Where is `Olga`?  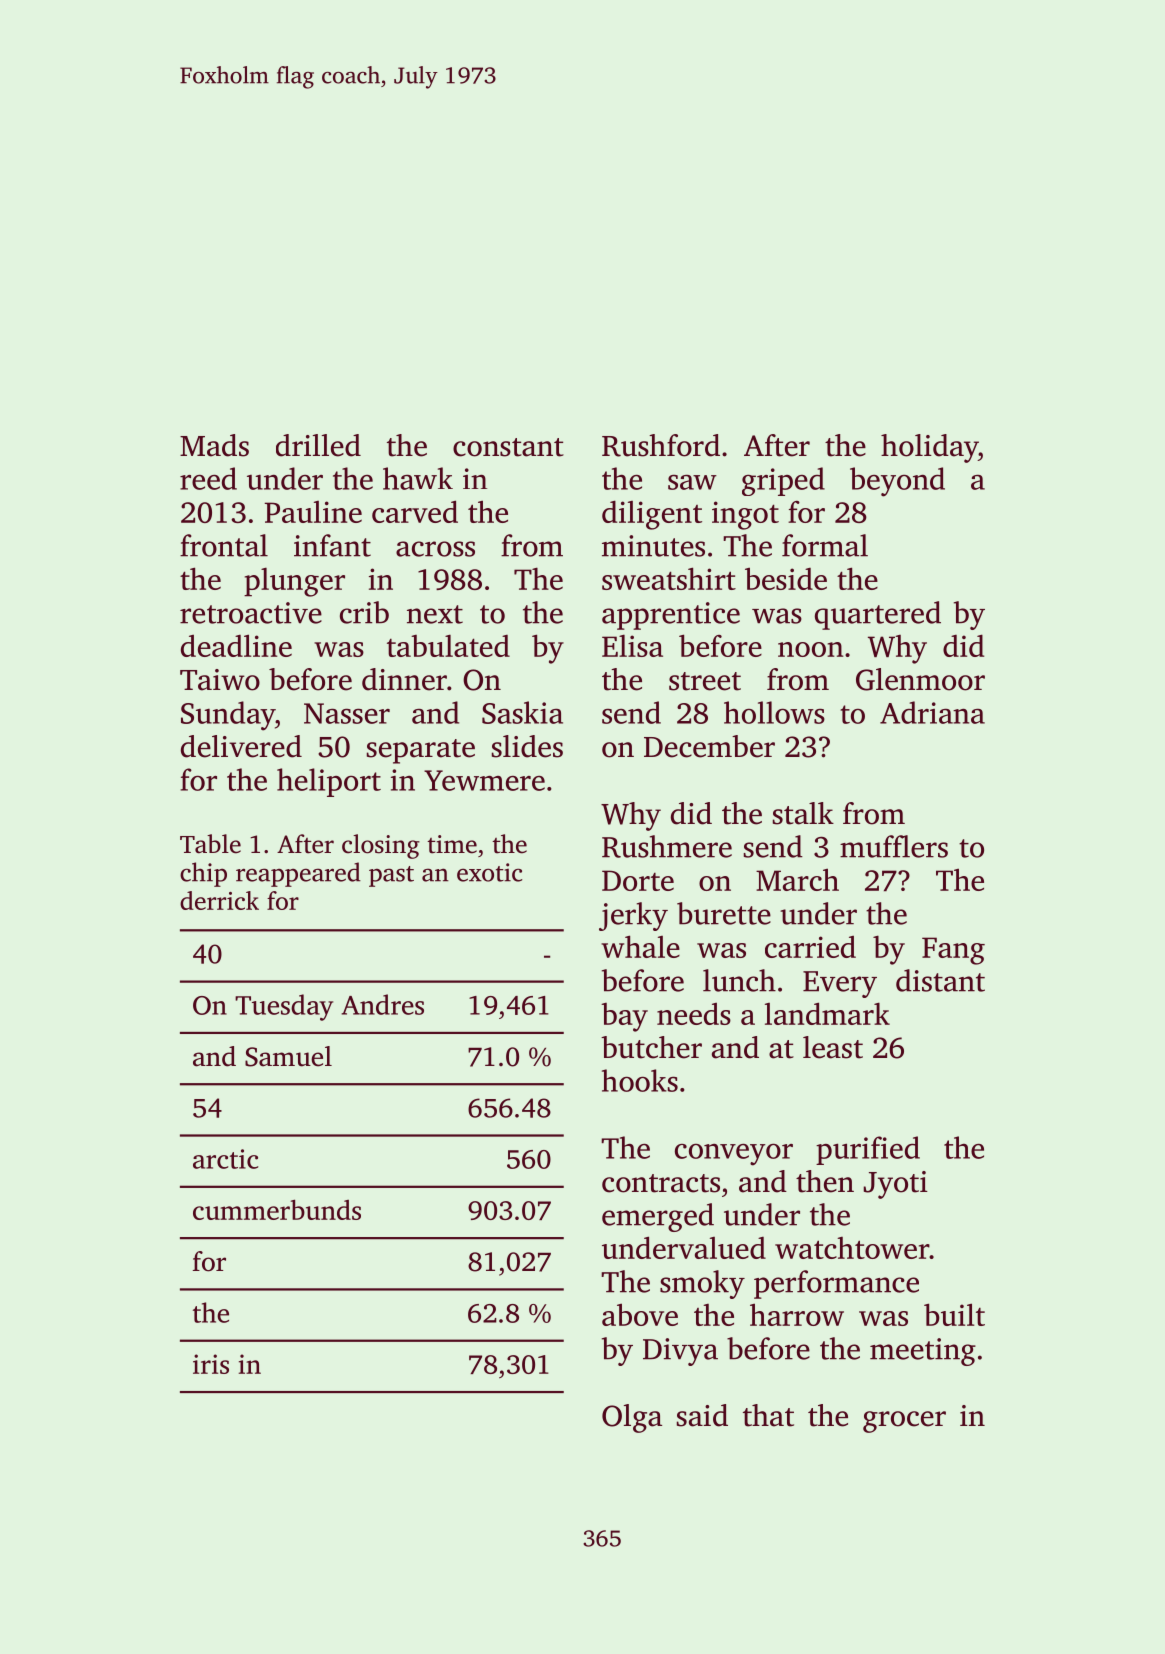 Olga is located at coordinates (632, 1418).
